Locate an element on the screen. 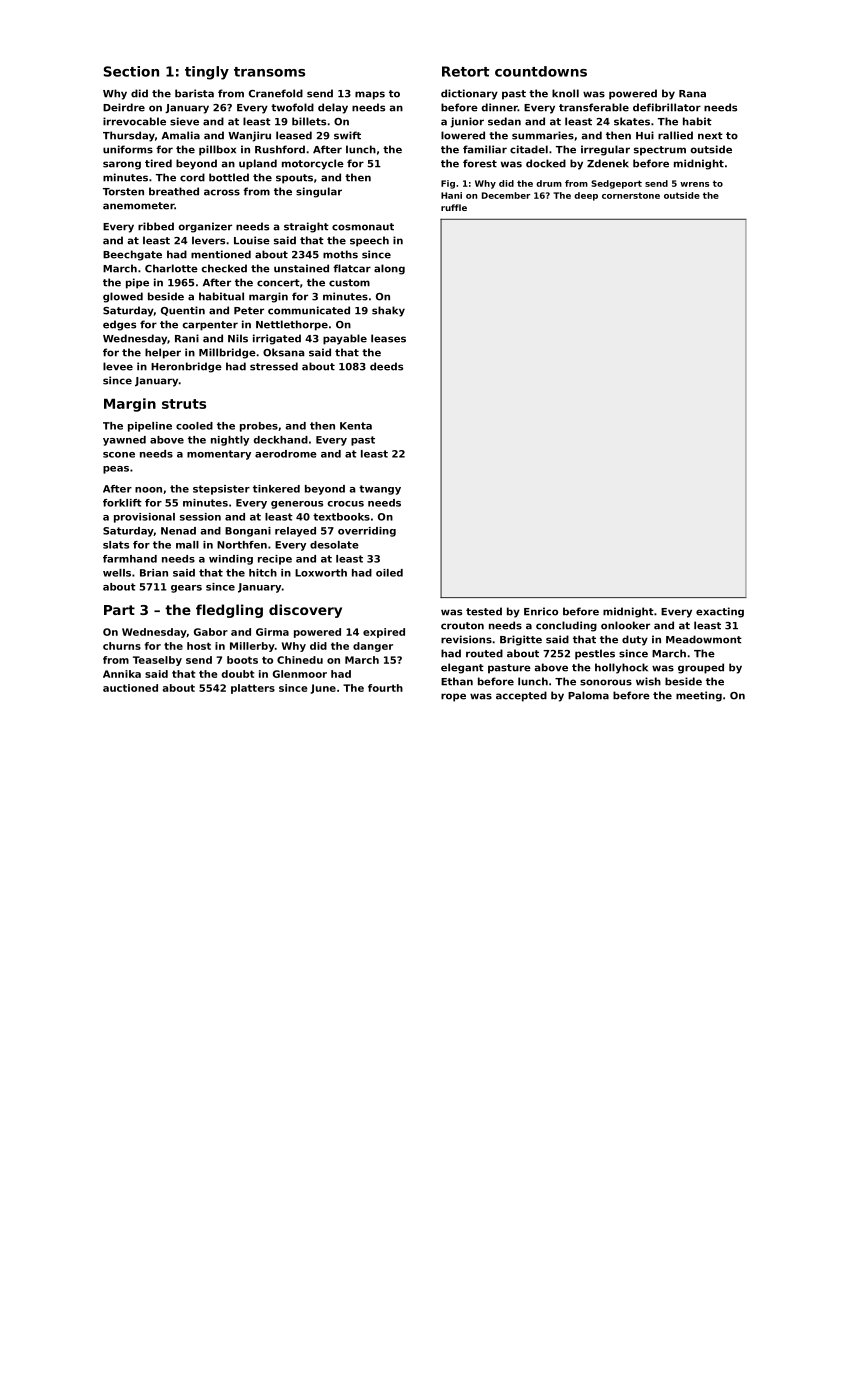  cornerstone is located at coordinates (631, 195).
